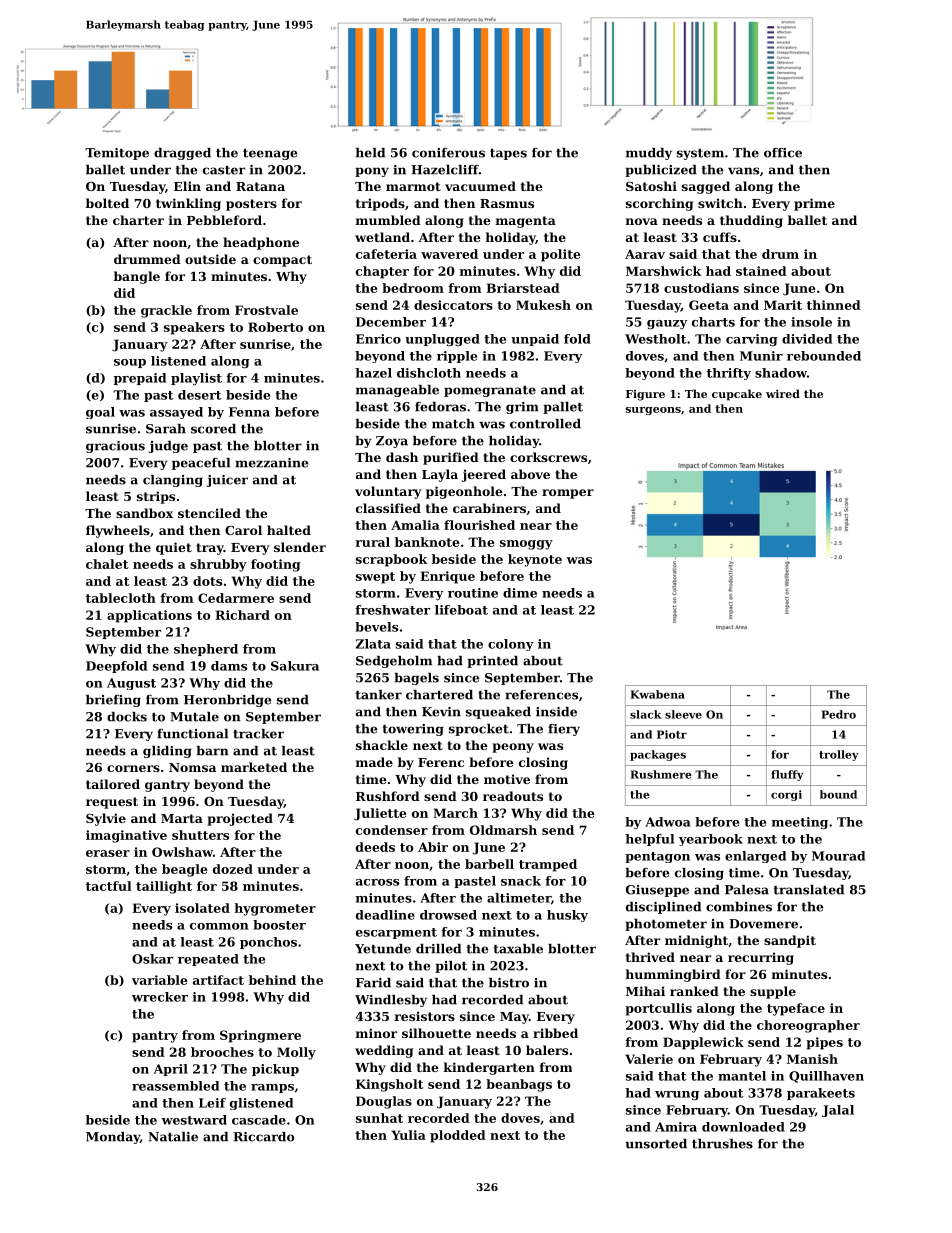 The image size is (952, 1233). I want to click on magenta, so click(526, 222).
